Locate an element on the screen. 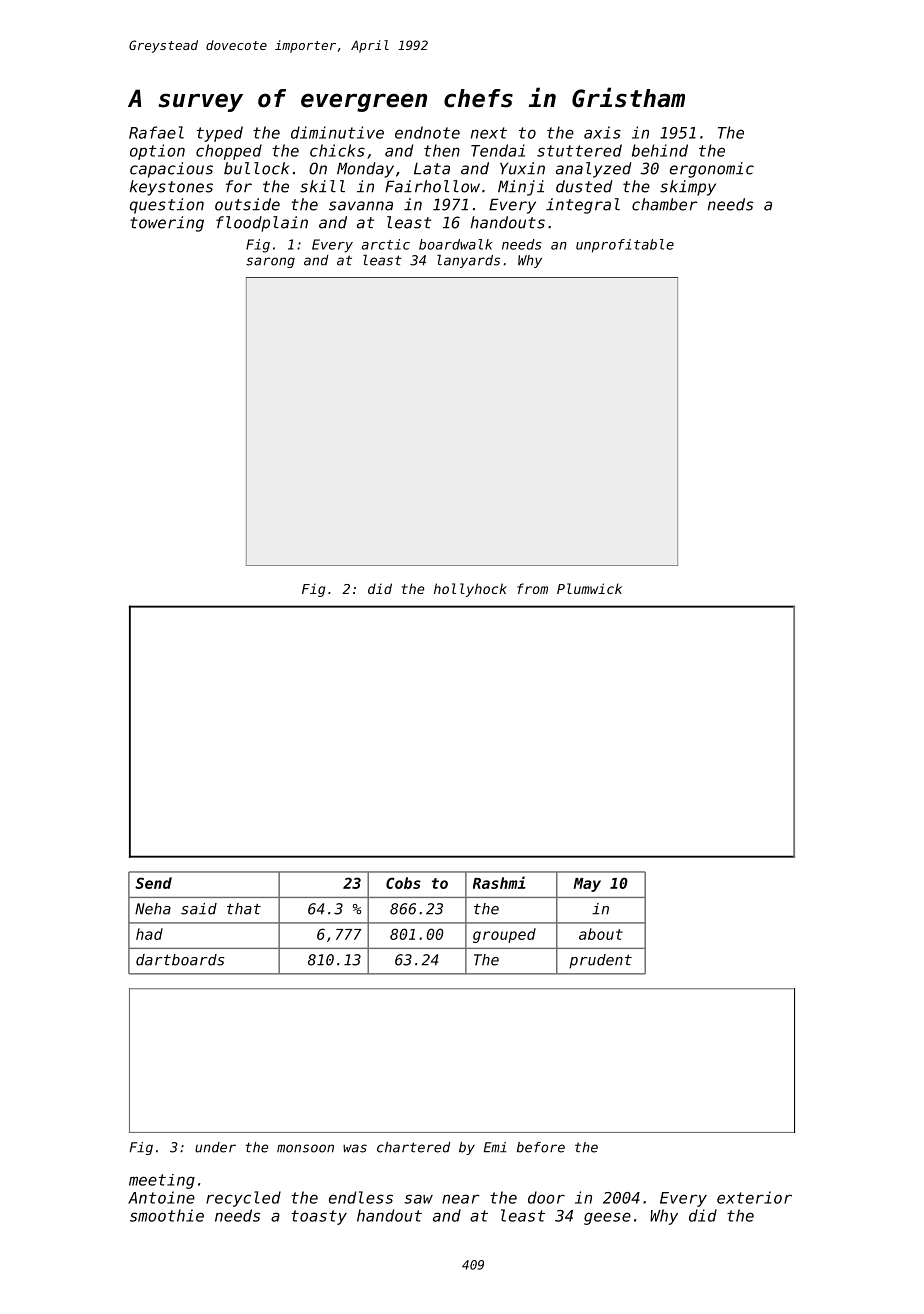 This screenshot has width=924, height=1314. Send is located at coordinates (153, 883).
